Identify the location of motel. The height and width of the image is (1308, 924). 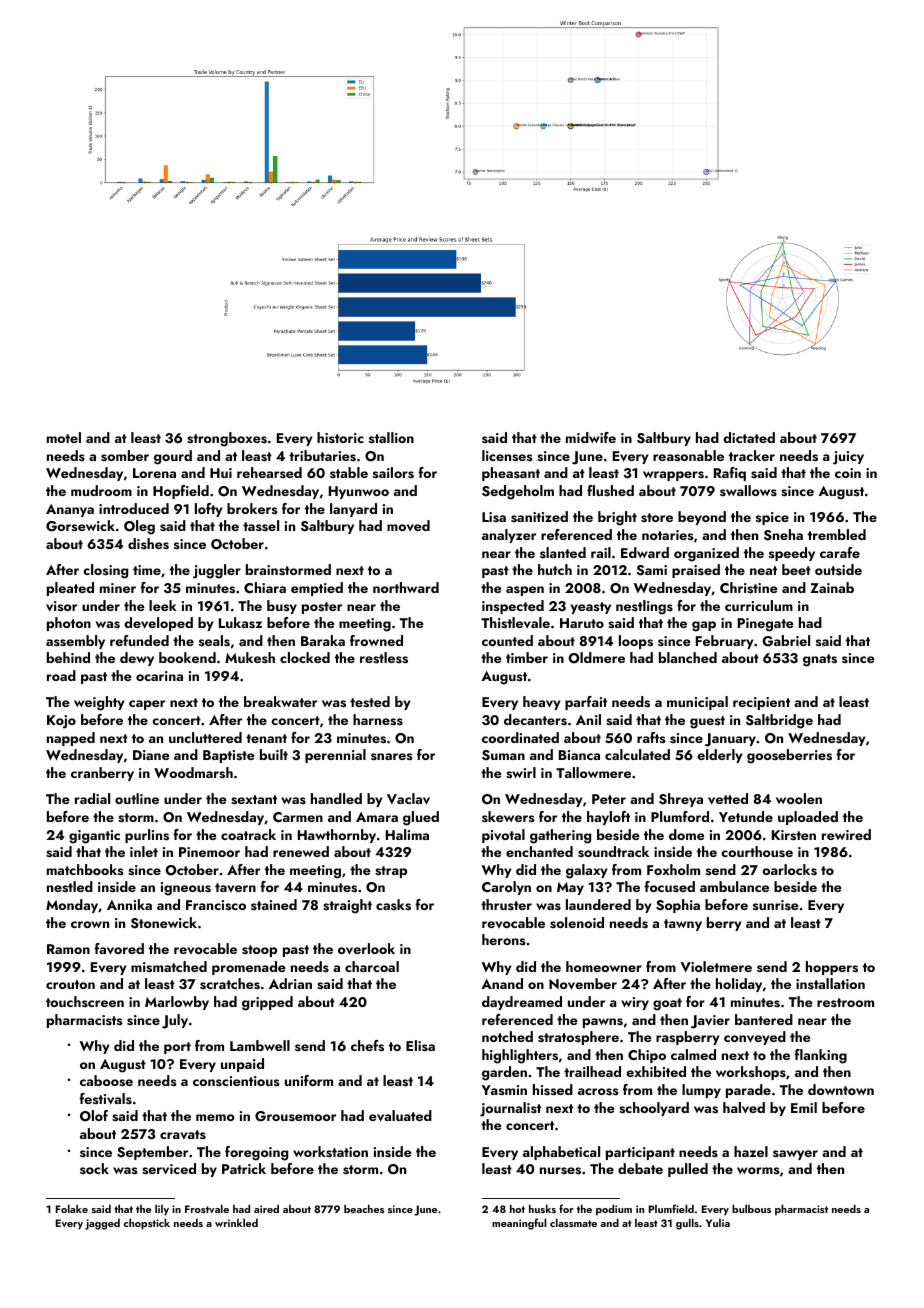
(64, 437).
